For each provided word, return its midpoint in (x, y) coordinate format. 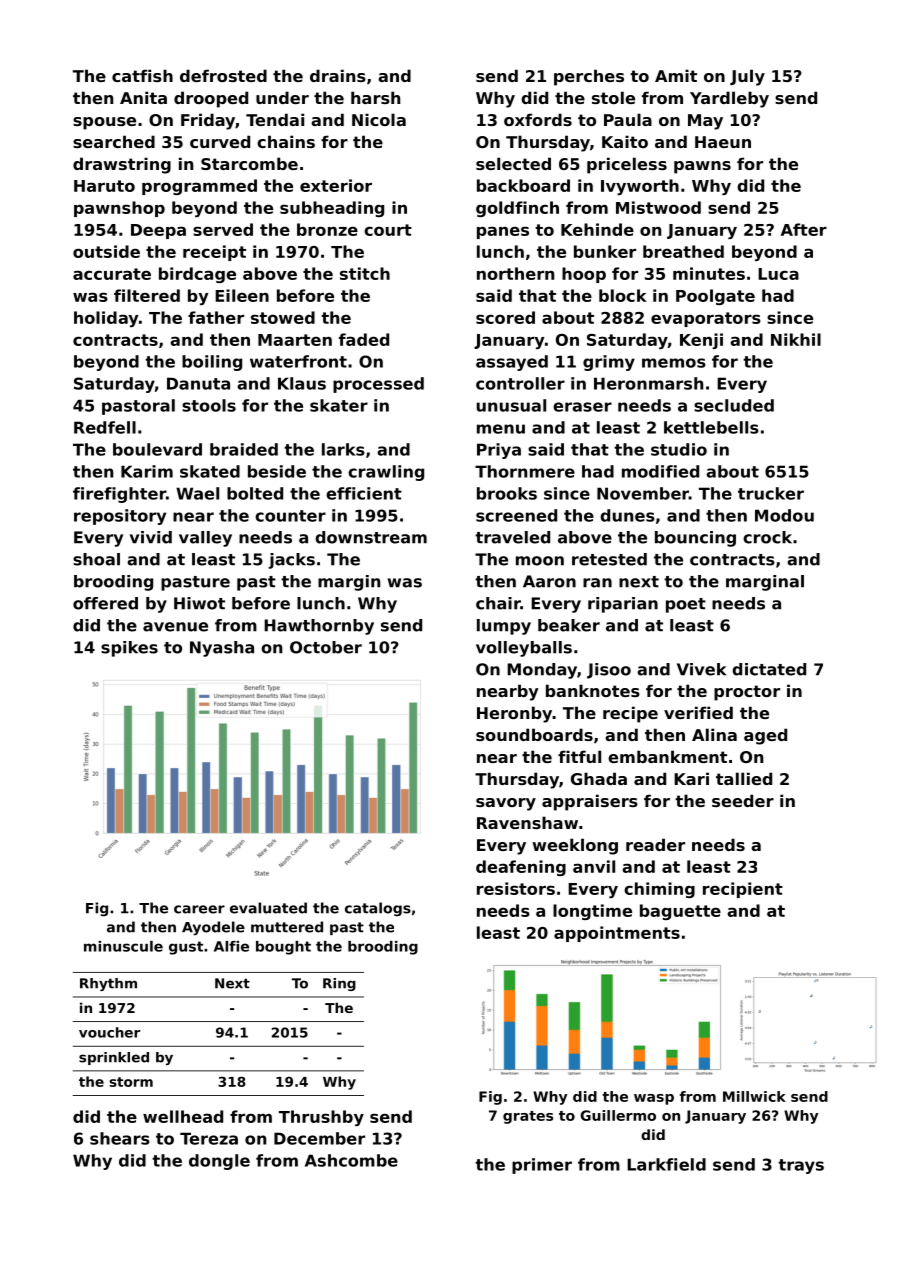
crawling (386, 473)
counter (290, 516)
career (199, 909)
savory (506, 804)
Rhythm (108, 984)
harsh (375, 97)
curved (220, 141)
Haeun (723, 142)
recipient (743, 890)
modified (660, 471)
